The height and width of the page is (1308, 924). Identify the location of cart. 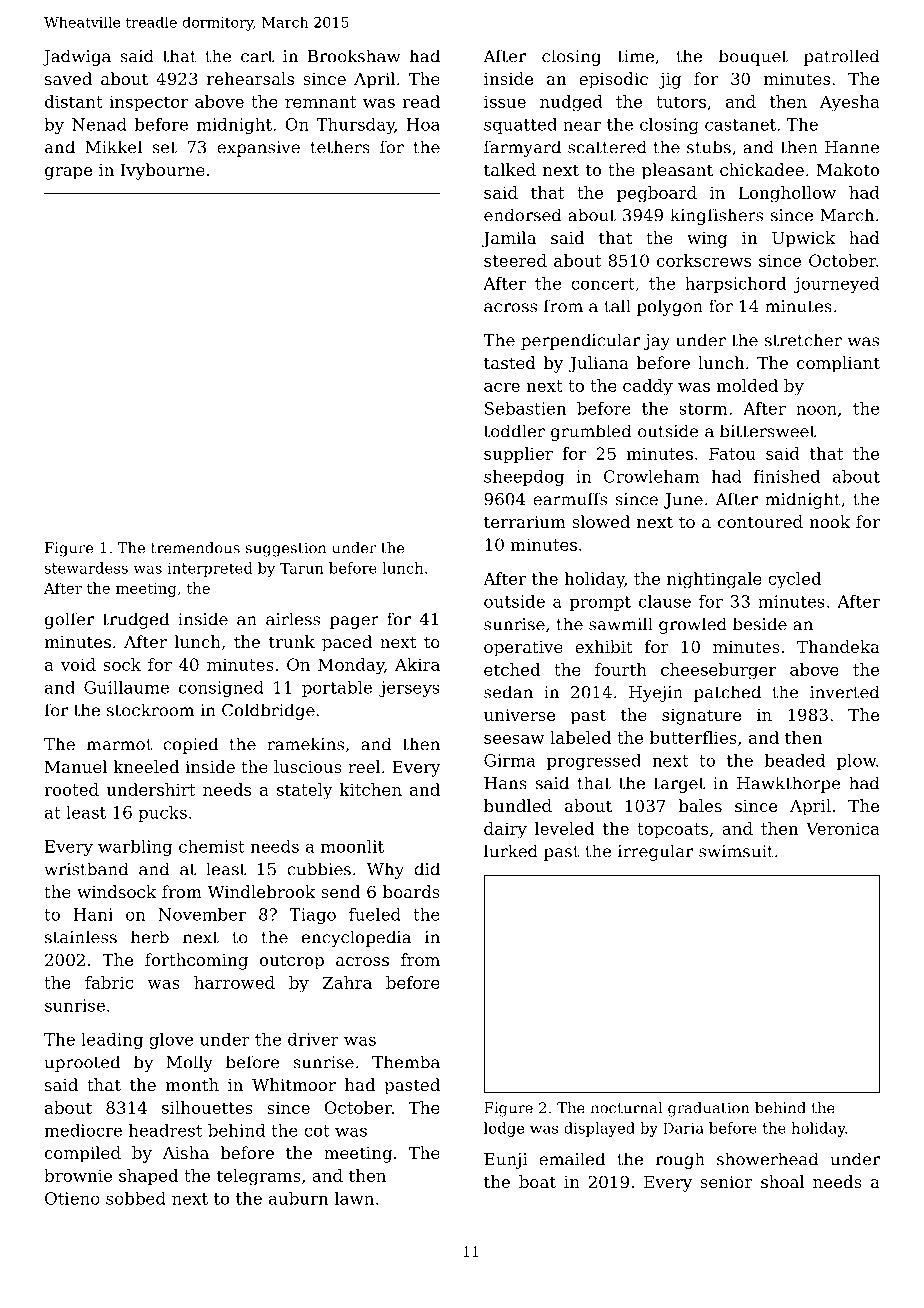
(257, 57).
